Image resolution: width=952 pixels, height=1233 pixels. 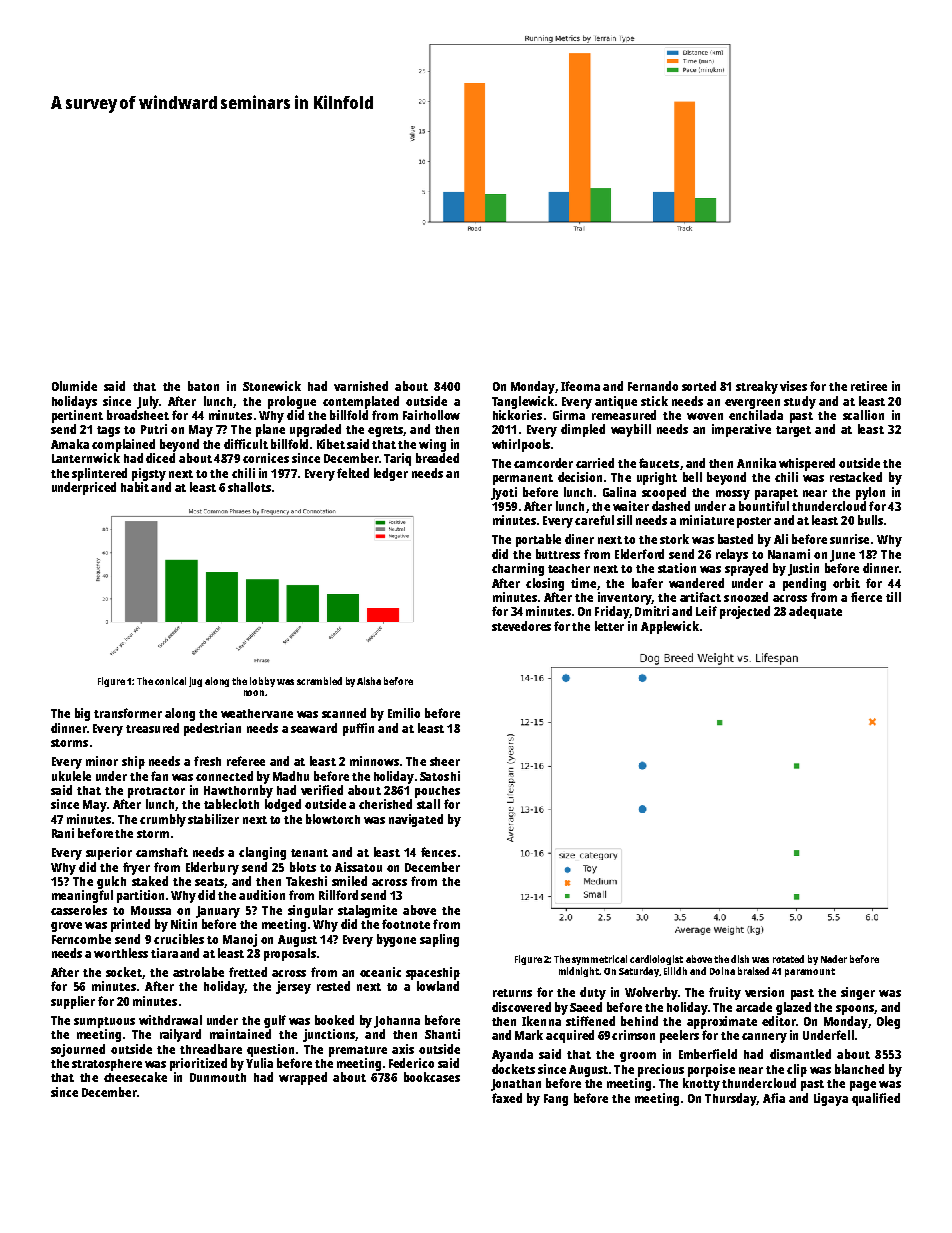 I want to click on meaningful, so click(x=82, y=896).
